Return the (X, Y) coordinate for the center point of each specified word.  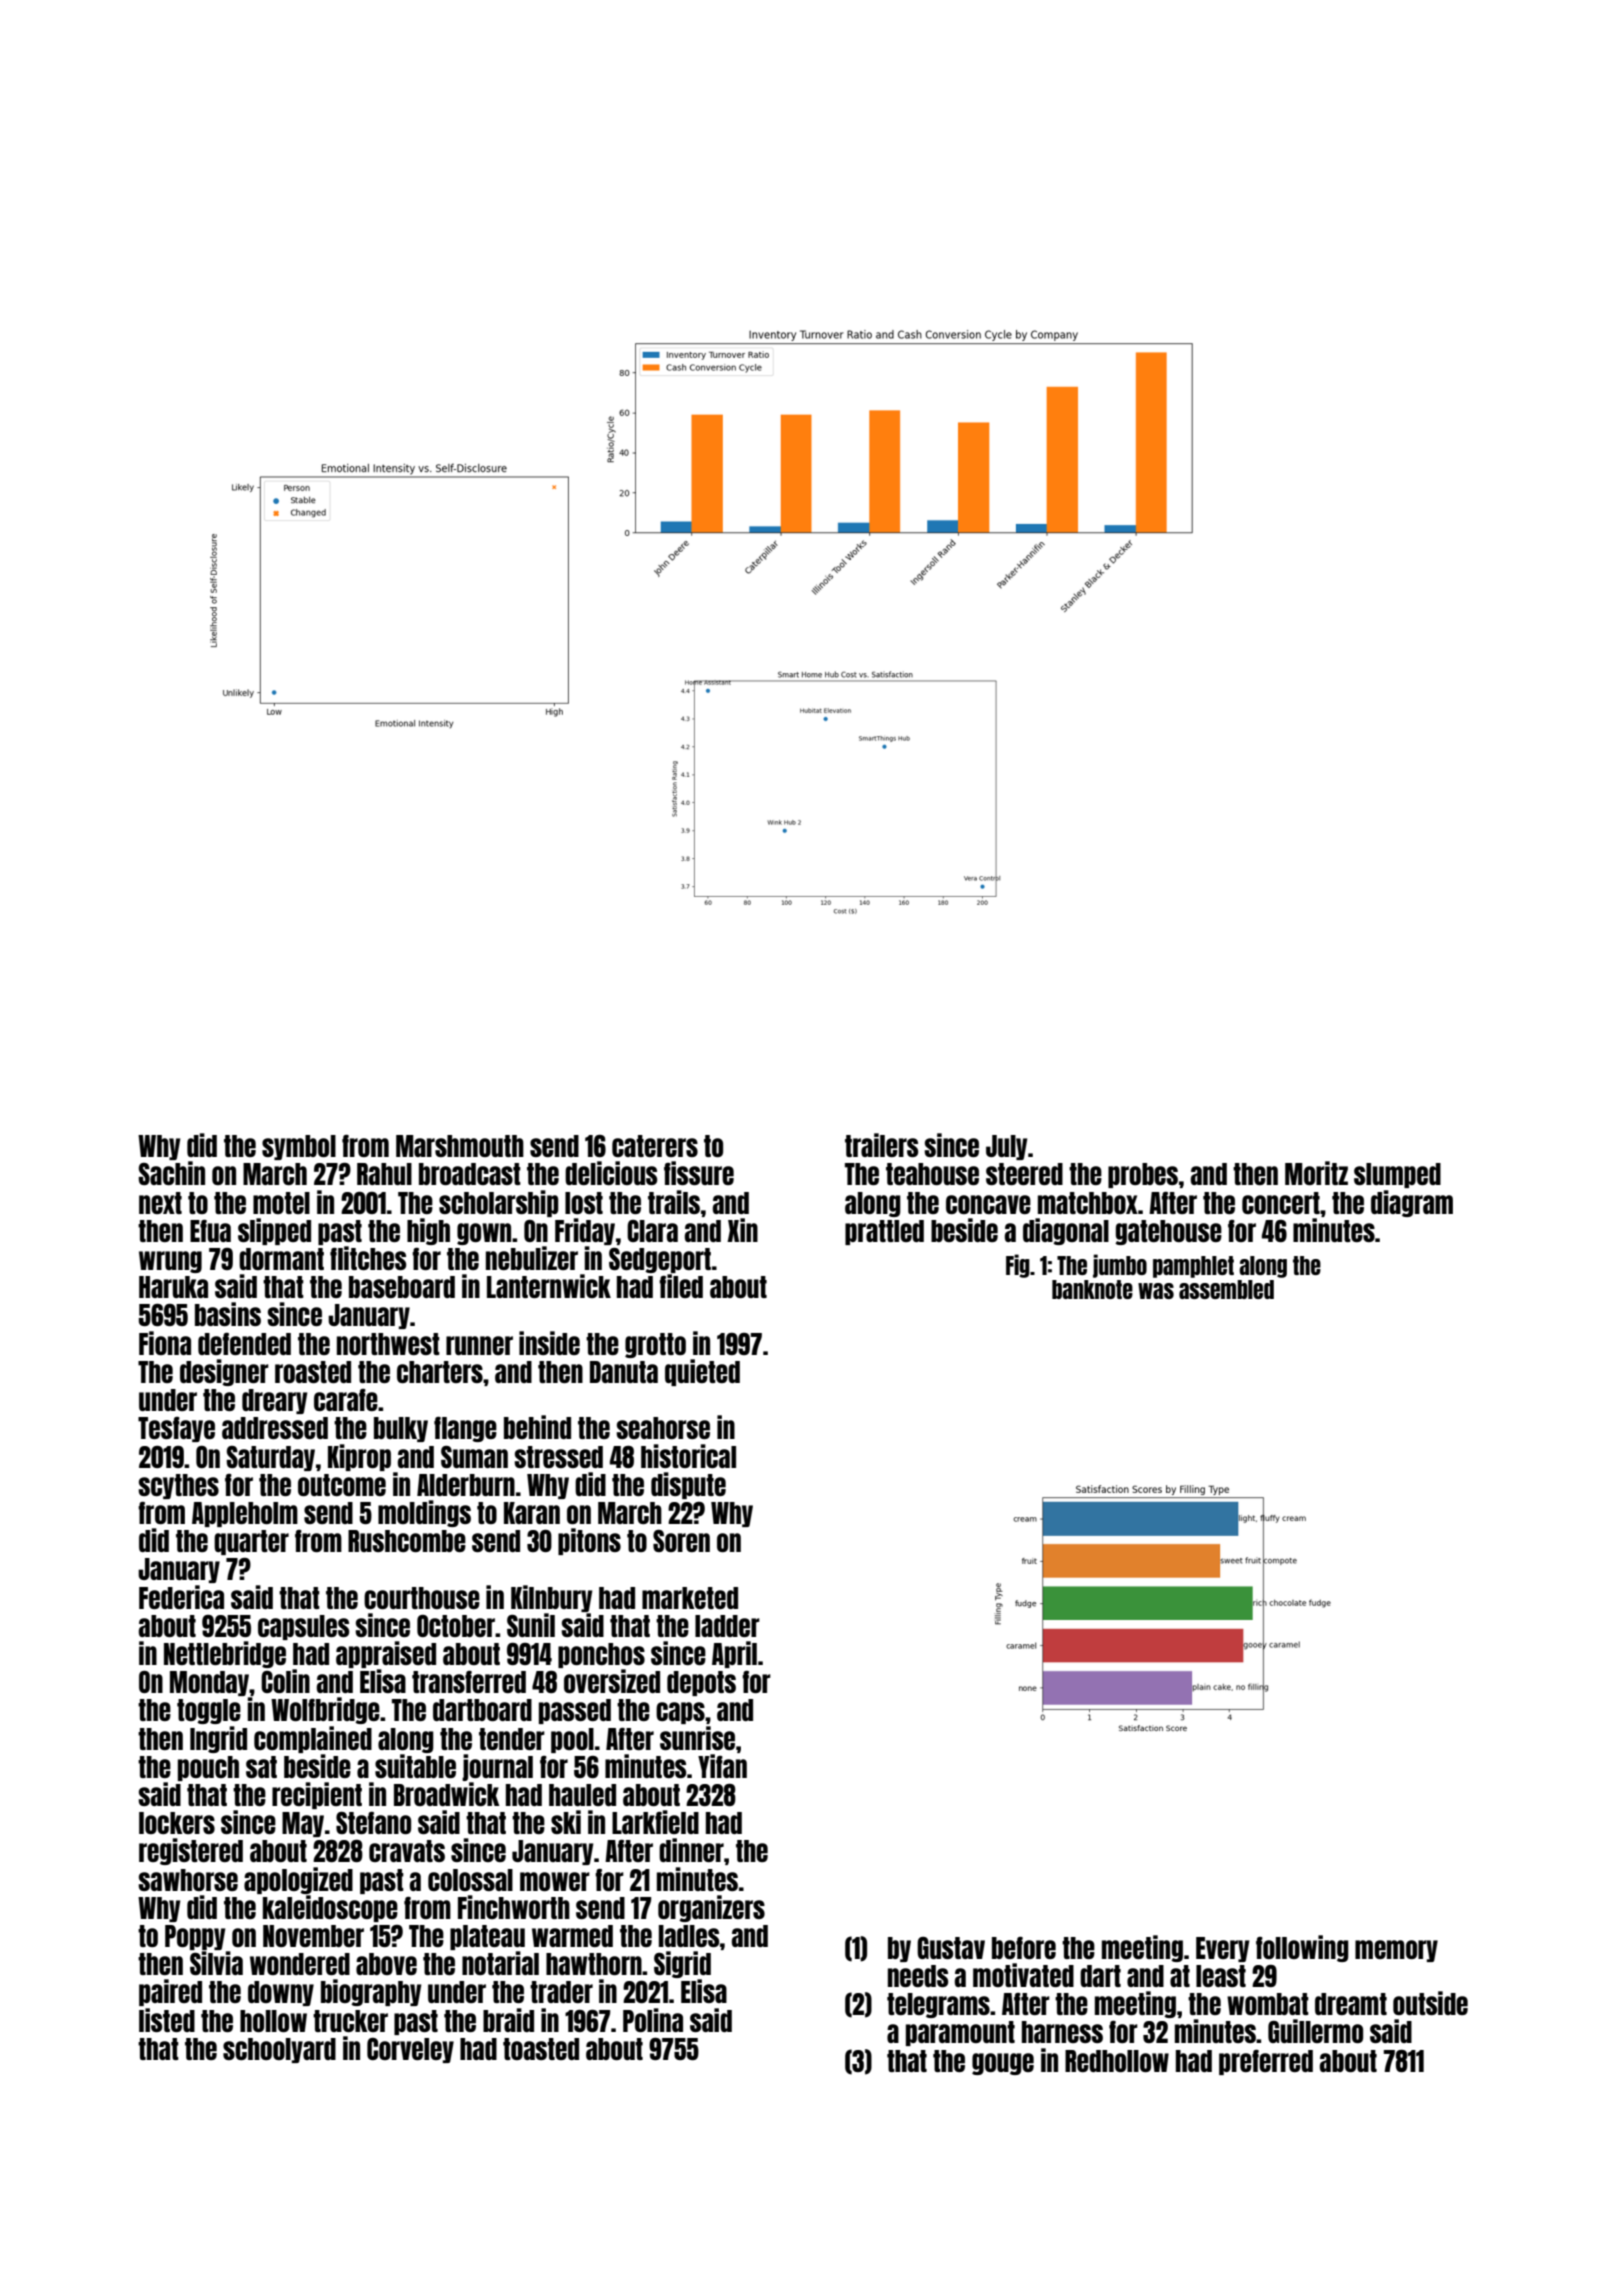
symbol (299, 1147)
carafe (346, 1400)
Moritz (1316, 1173)
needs (918, 1976)
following (1302, 1948)
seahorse (663, 1428)
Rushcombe (407, 1541)
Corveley (410, 2050)
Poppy (195, 1937)
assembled (1226, 1289)
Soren (681, 1541)
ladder (727, 1626)
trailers (881, 1145)
